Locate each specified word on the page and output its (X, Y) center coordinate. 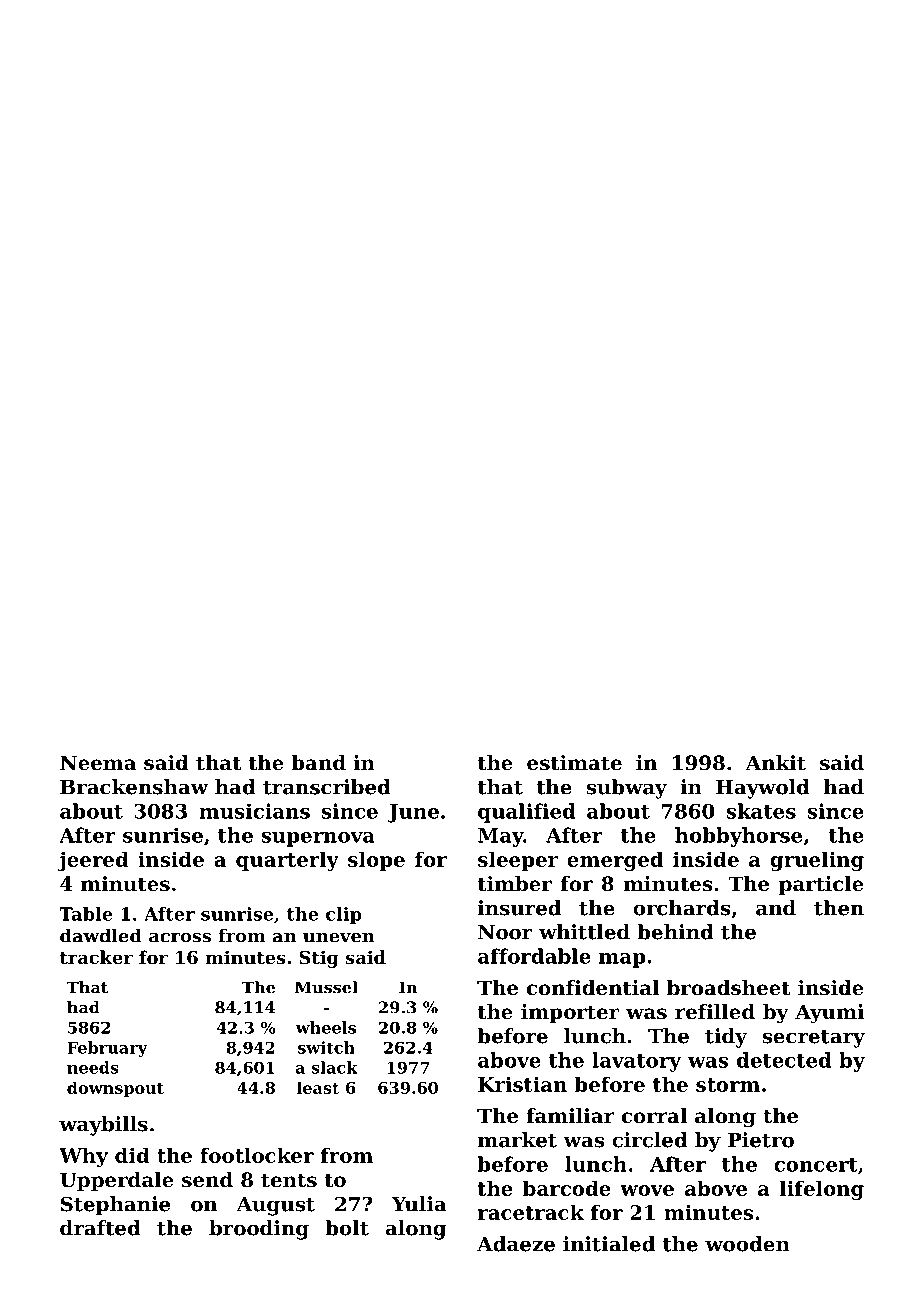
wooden (747, 1244)
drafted (100, 1228)
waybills (103, 1126)
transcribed (327, 787)
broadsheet (728, 988)
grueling (817, 861)
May (500, 837)
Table (86, 914)
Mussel (326, 987)
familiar (570, 1115)
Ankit (775, 763)
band (318, 763)
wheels (325, 1027)
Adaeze (516, 1244)
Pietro (761, 1140)
